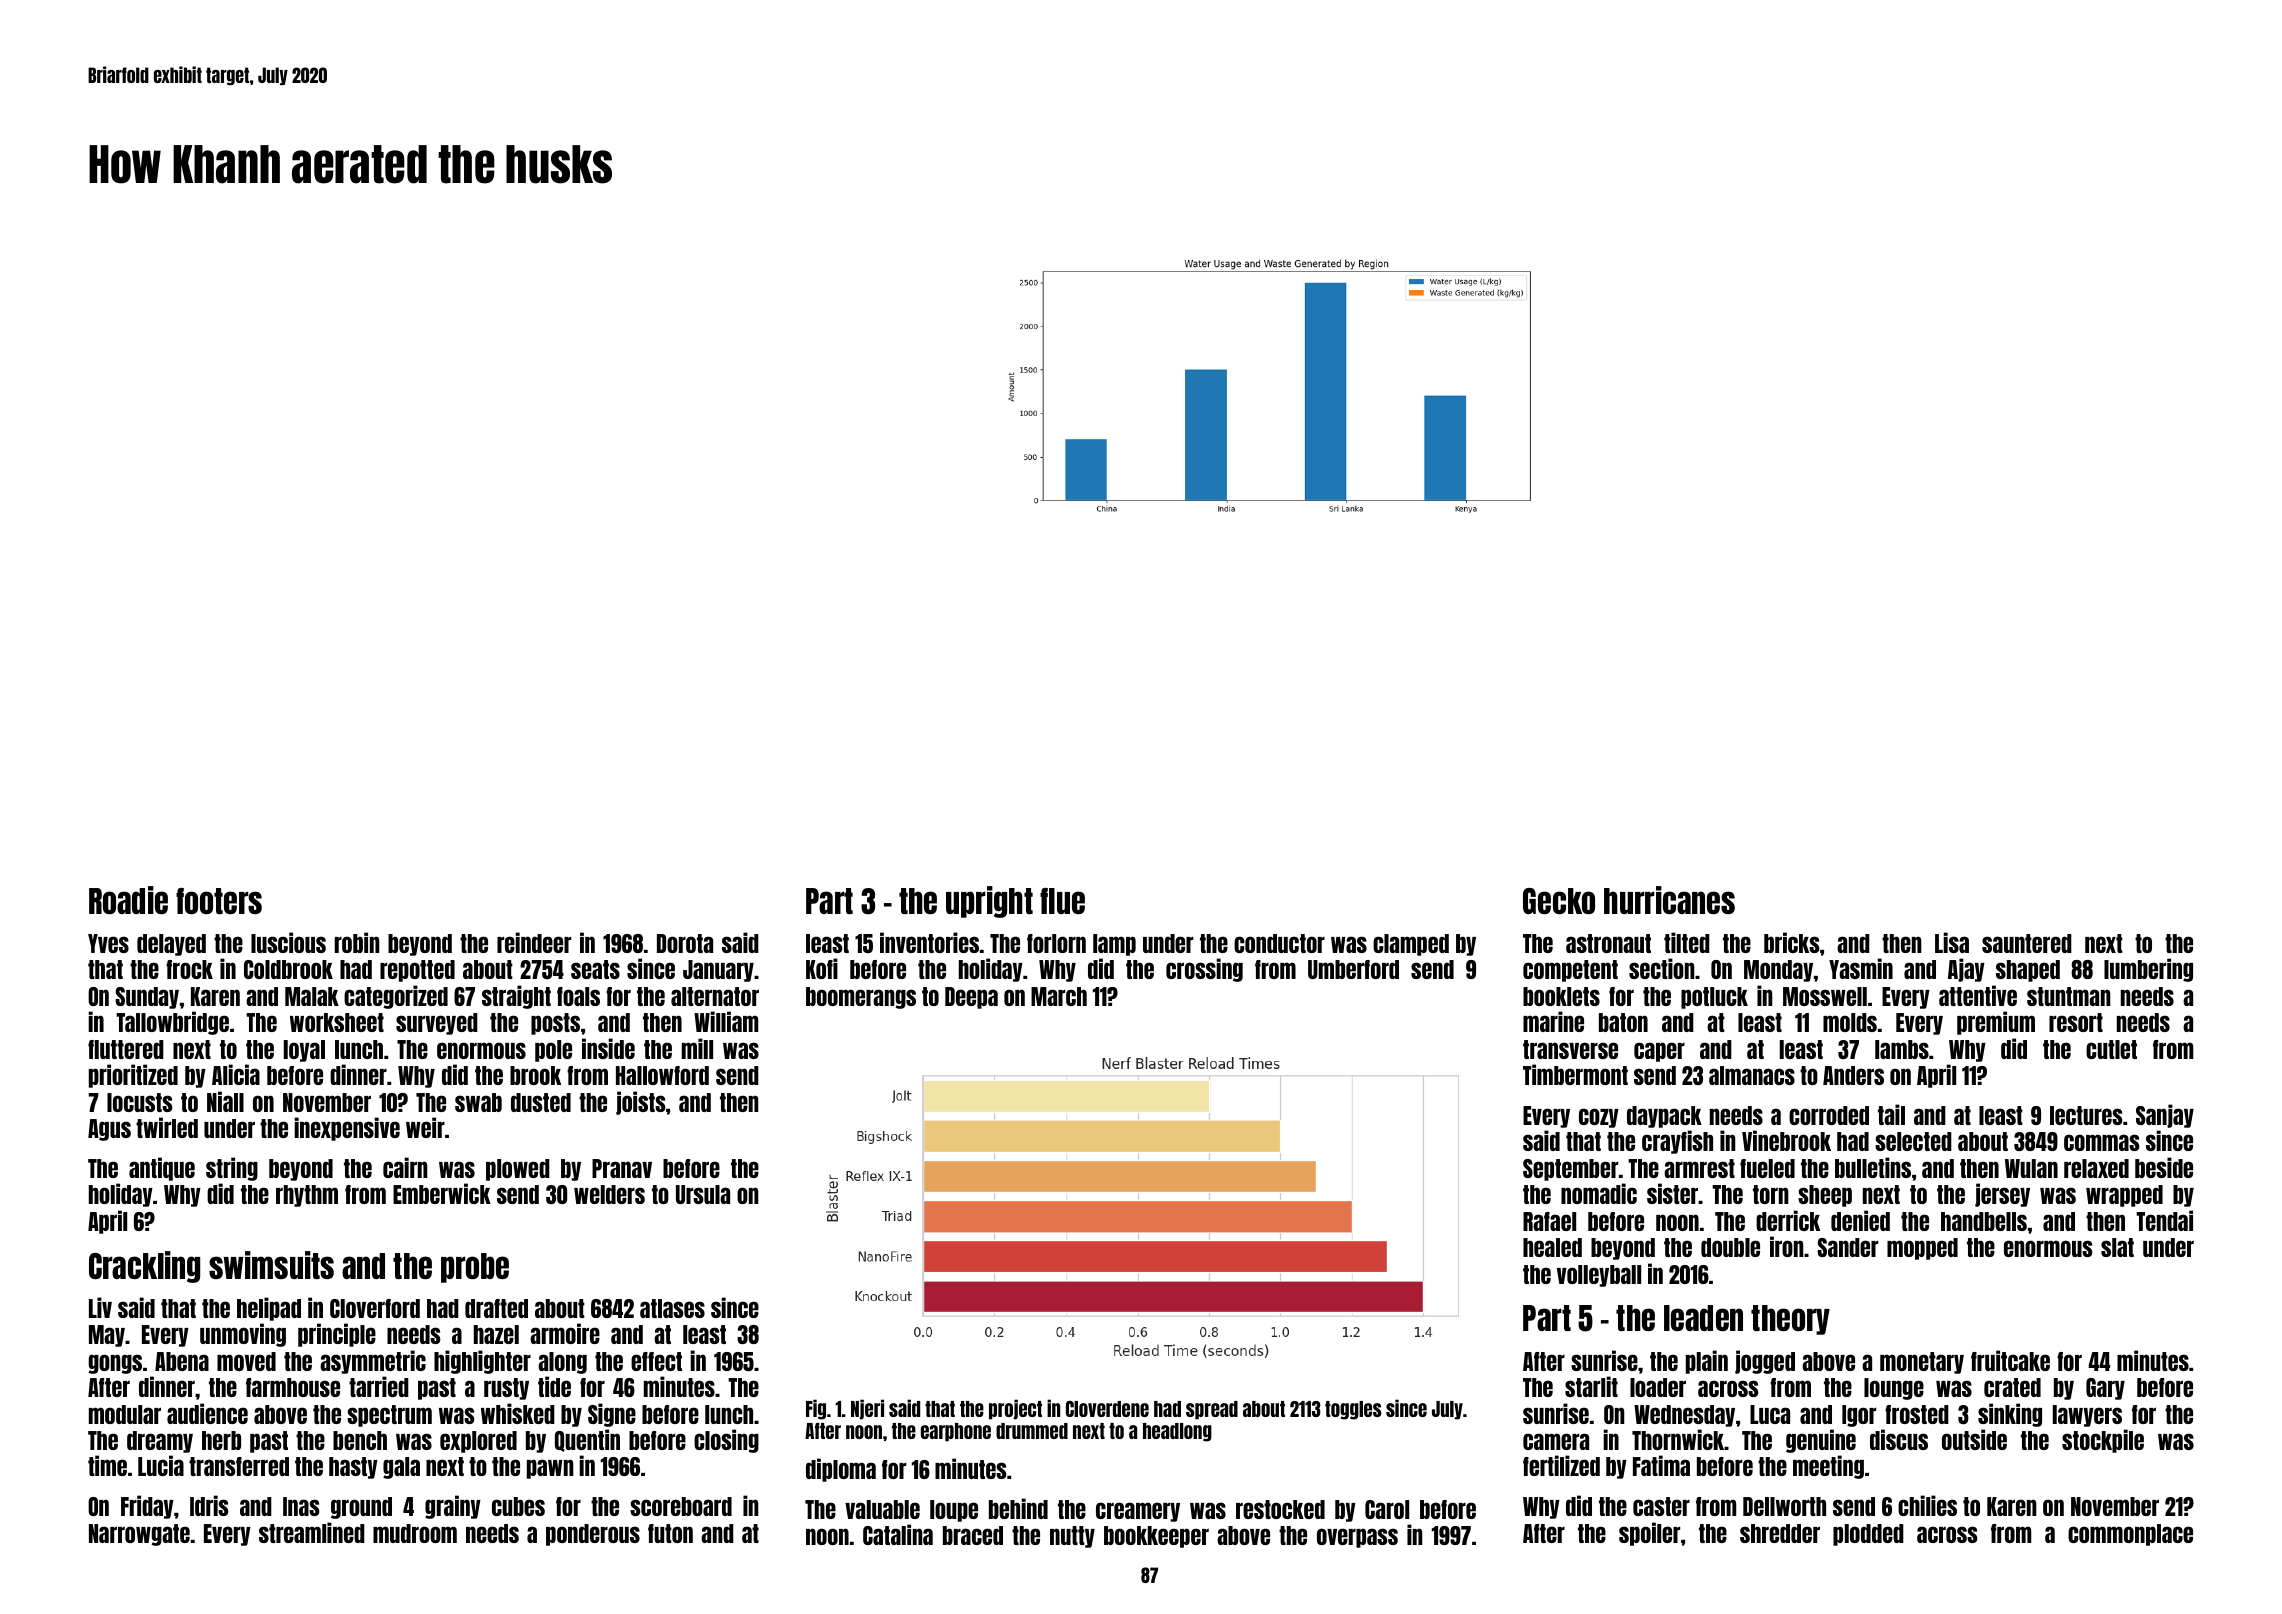 The width and height of the screenshot is (2282, 1614). Describe the element at coordinates (1107, 1409) in the screenshot. I see `Cloverdene` at that location.
